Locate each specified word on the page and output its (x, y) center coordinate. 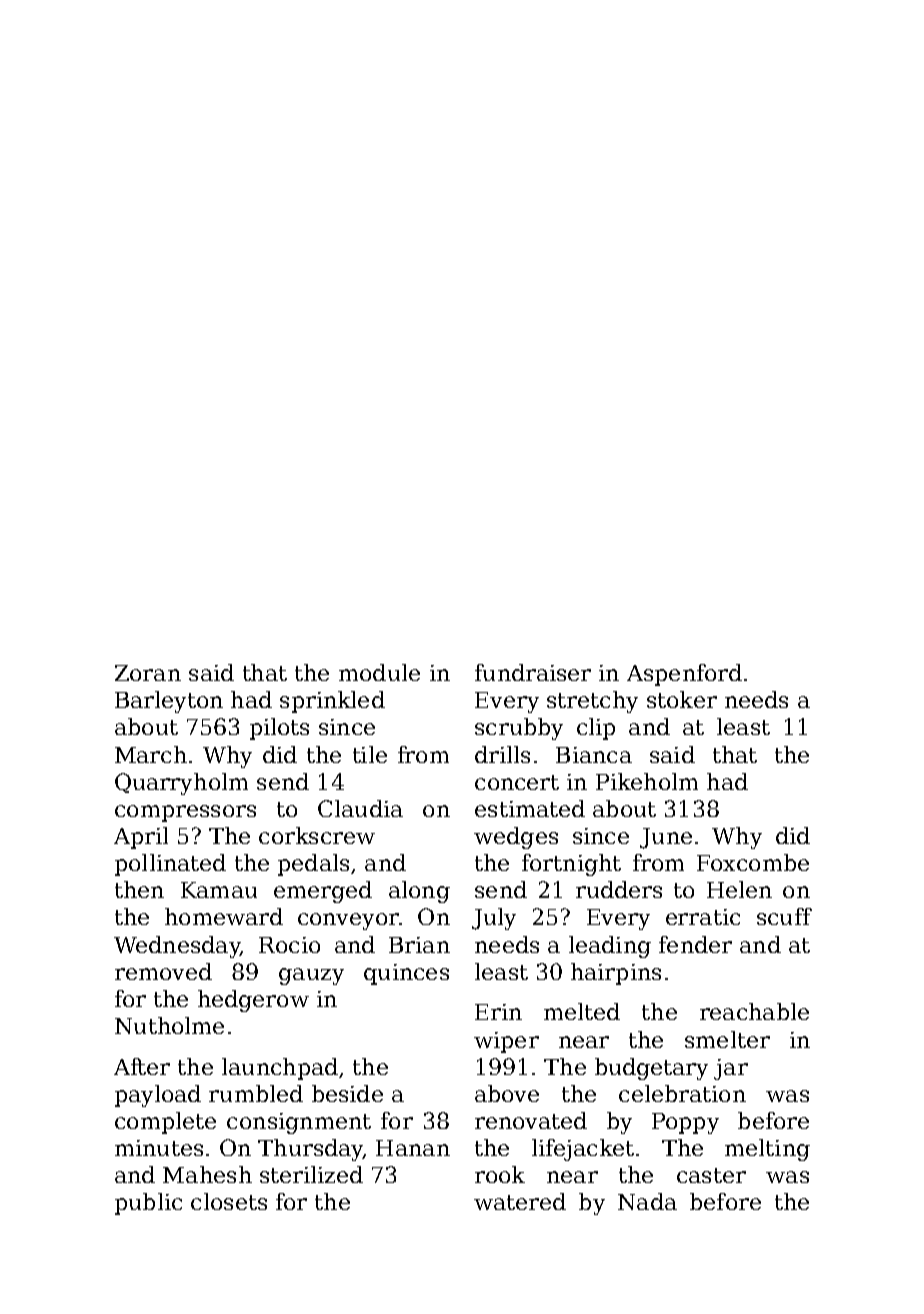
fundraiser (533, 672)
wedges (516, 838)
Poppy (685, 1123)
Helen (739, 889)
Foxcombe (753, 862)
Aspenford (684, 675)
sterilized (311, 1174)
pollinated (170, 865)
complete (165, 1123)
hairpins (616, 974)
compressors (185, 813)
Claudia (360, 808)
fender (695, 944)
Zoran (148, 673)
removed (163, 971)
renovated (531, 1120)
